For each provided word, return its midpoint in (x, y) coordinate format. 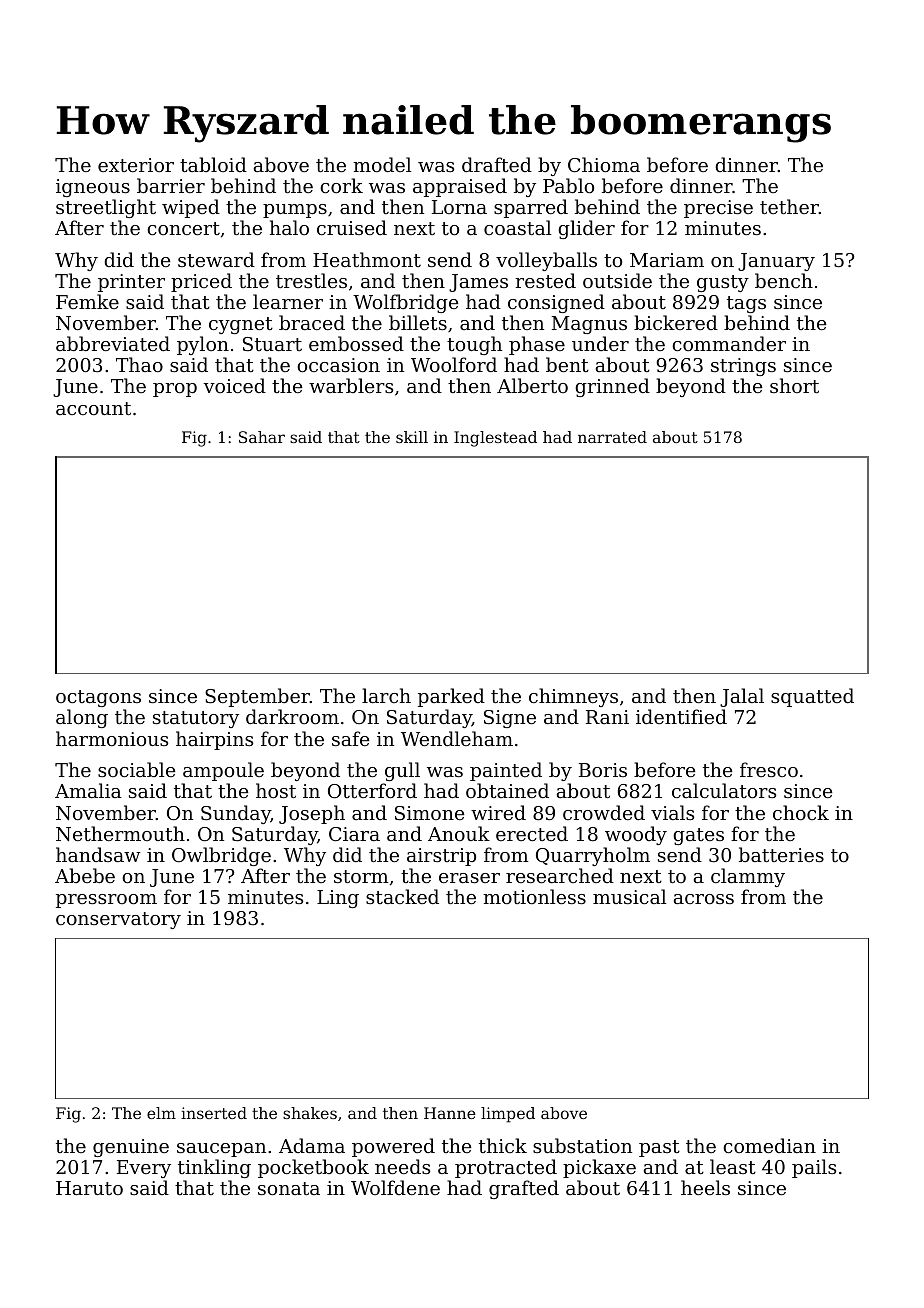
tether (789, 206)
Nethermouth (120, 834)
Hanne (450, 1113)
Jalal (742, 697)
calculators (724, 790)
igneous (93, 188)
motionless (534, 896)
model (382, 164)
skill (412, 437)
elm (161, 1113)
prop (175, 390)
